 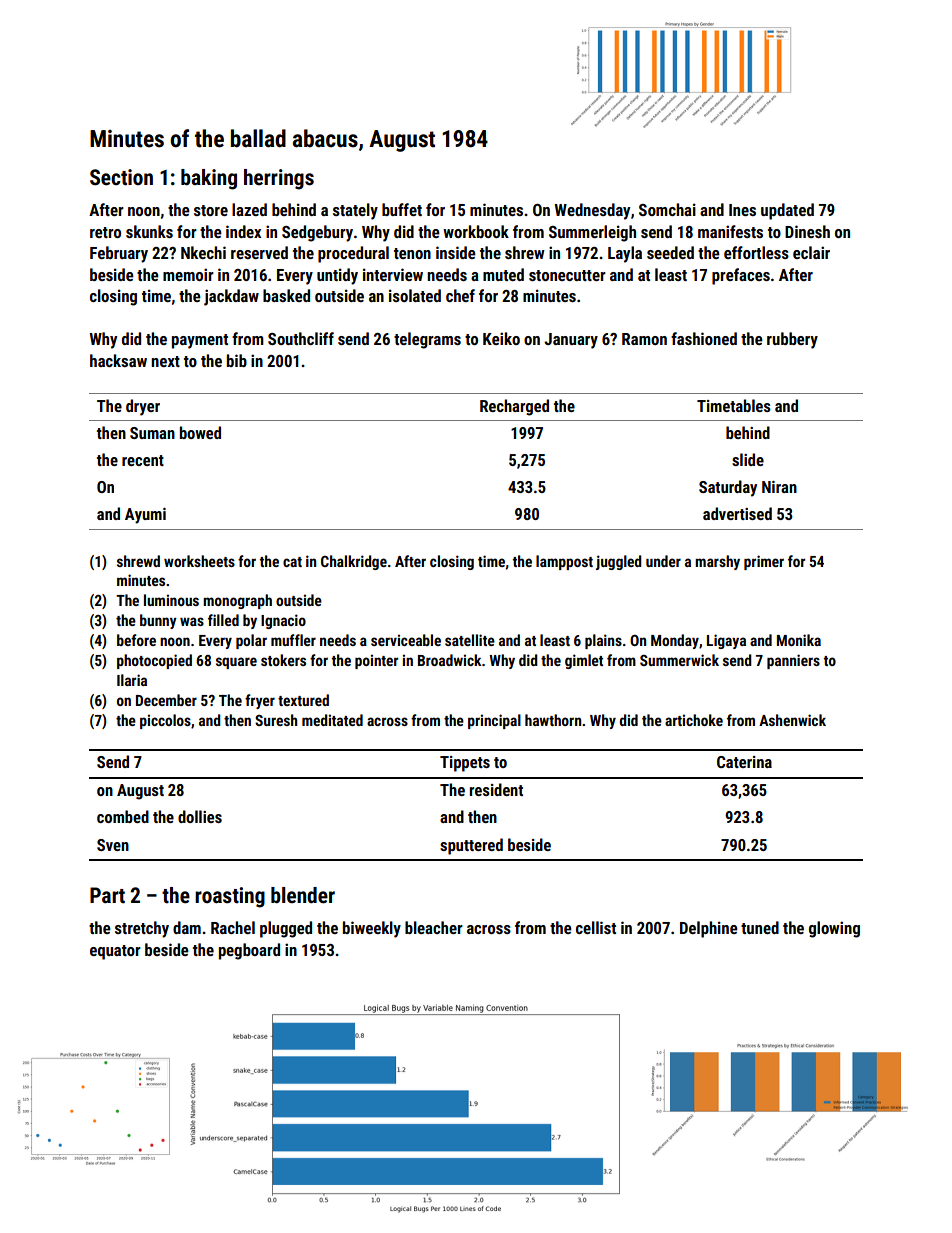 What do you see at coordinates (748, 459) in the document?
I see `slide` at bounding box center [748, 459].
